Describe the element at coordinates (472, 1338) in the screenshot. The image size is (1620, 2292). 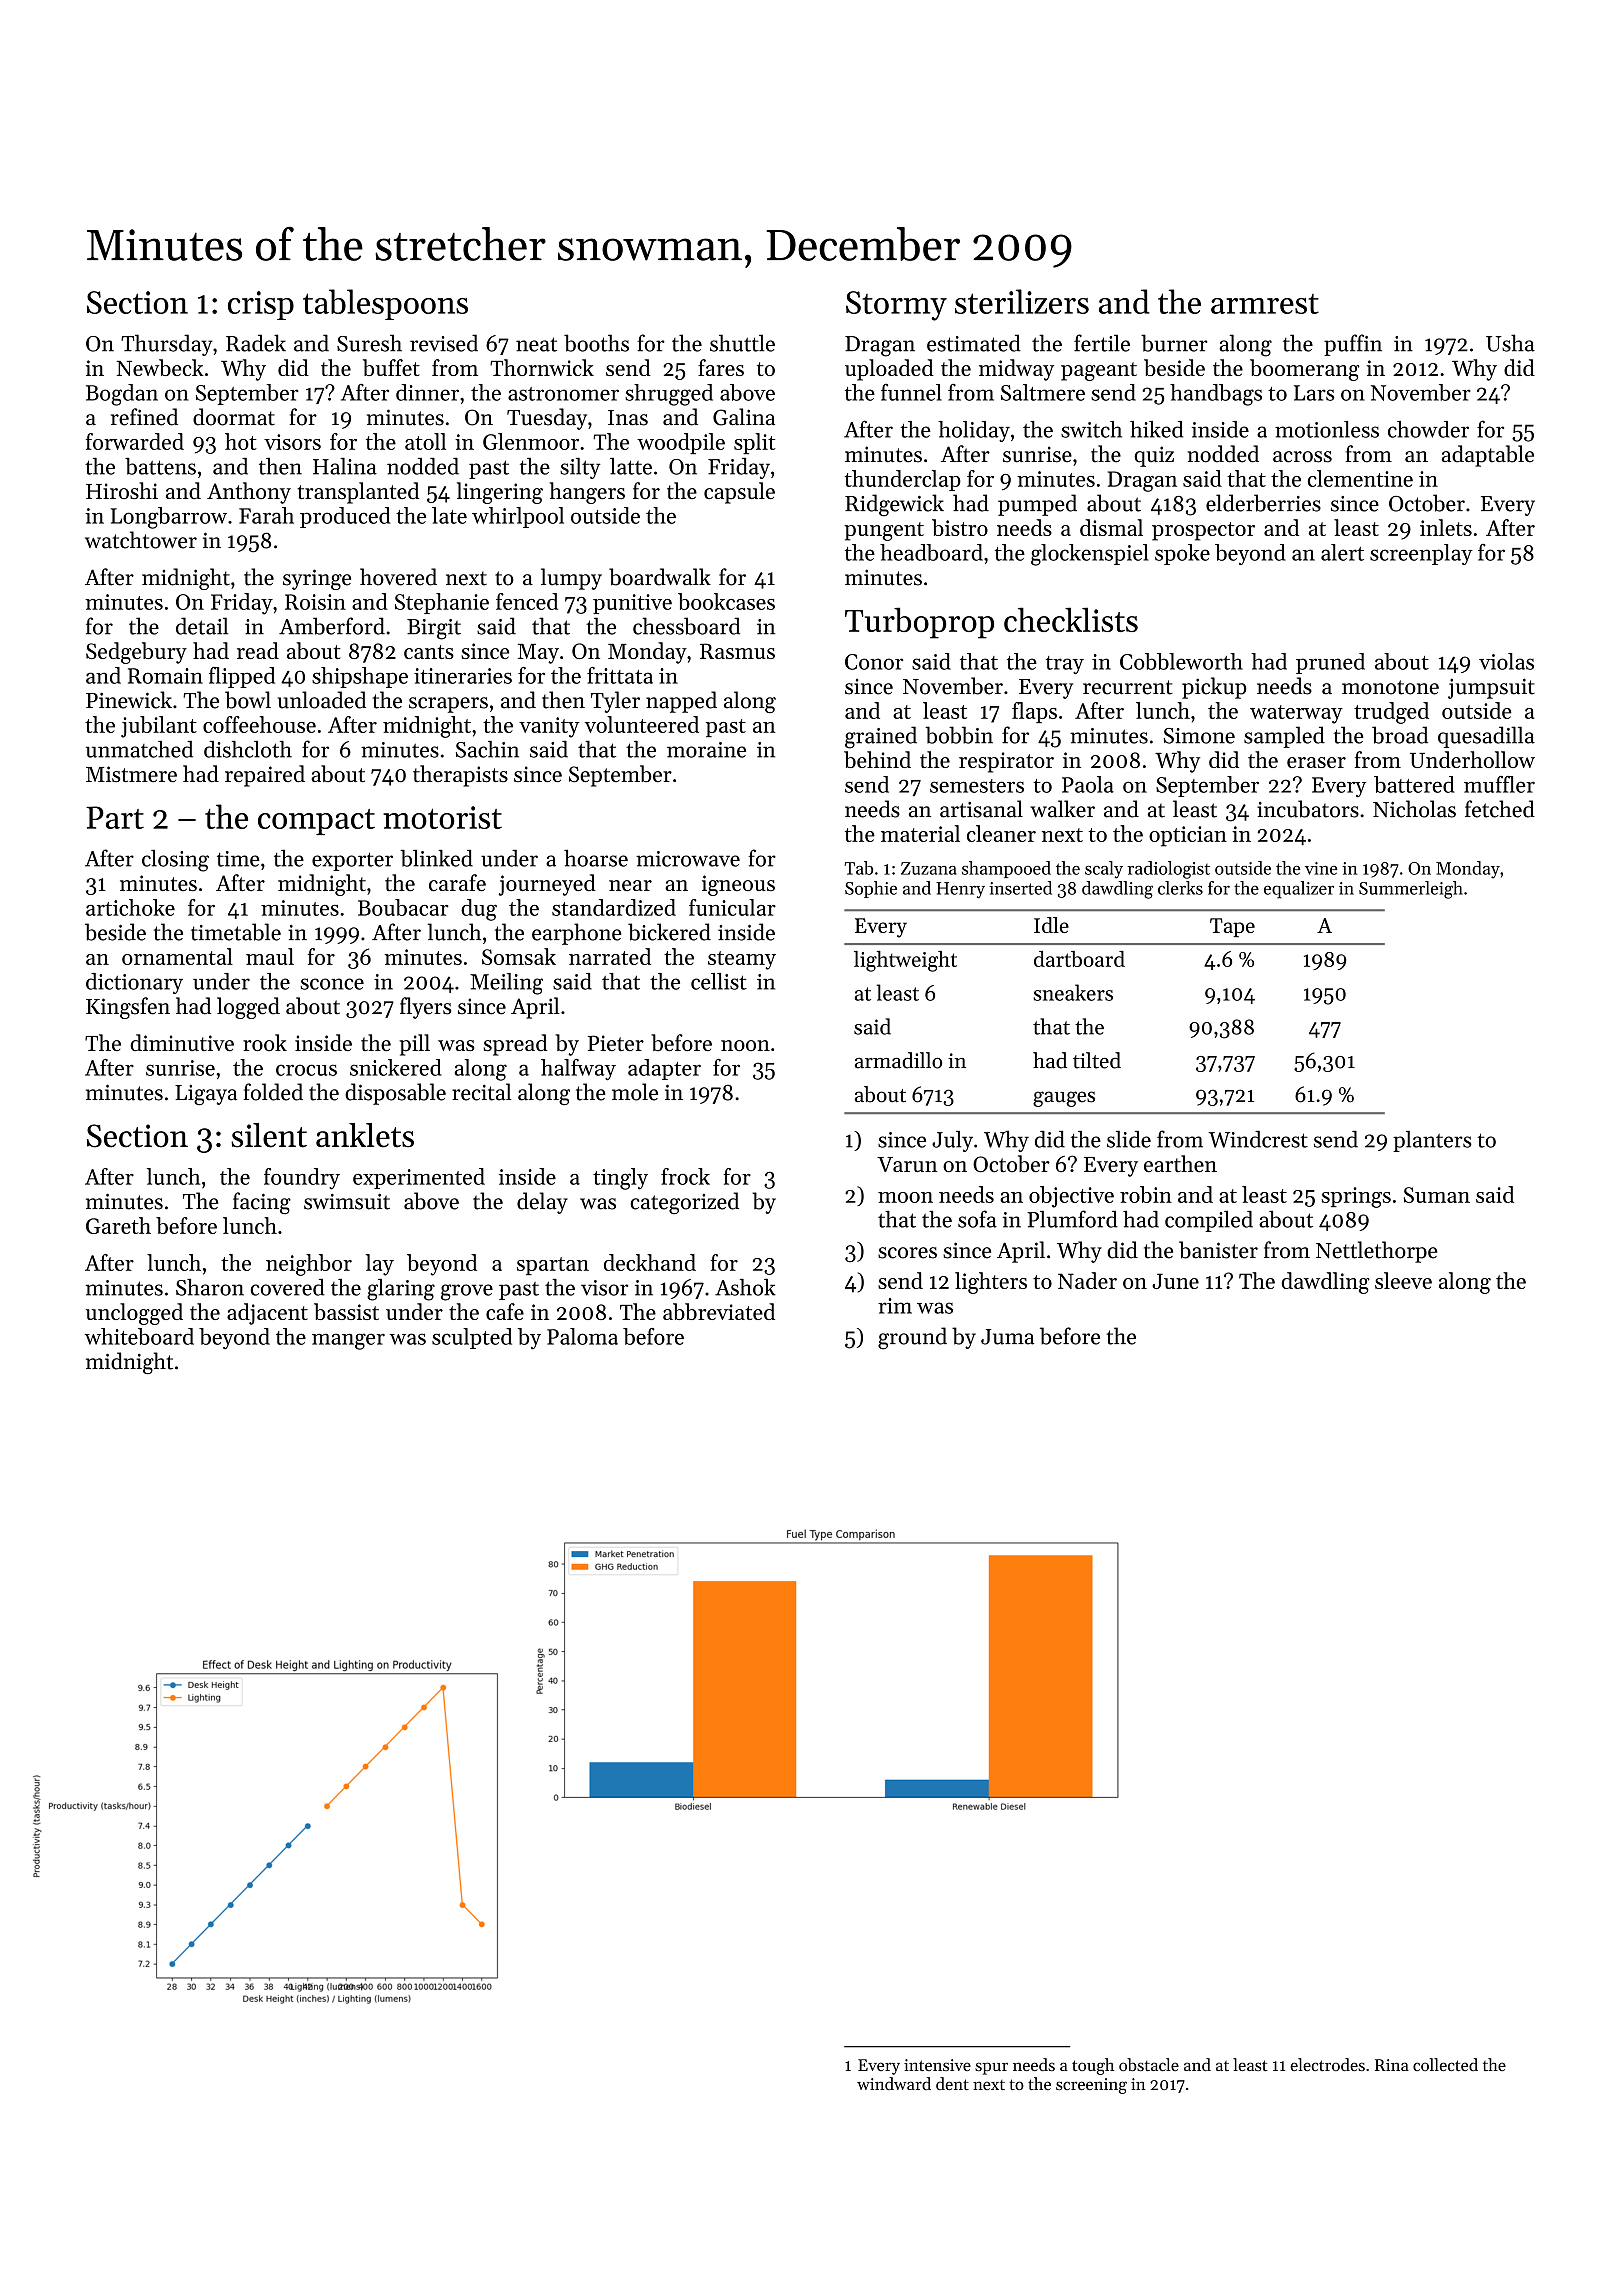
I see `sculpted` at that location.
